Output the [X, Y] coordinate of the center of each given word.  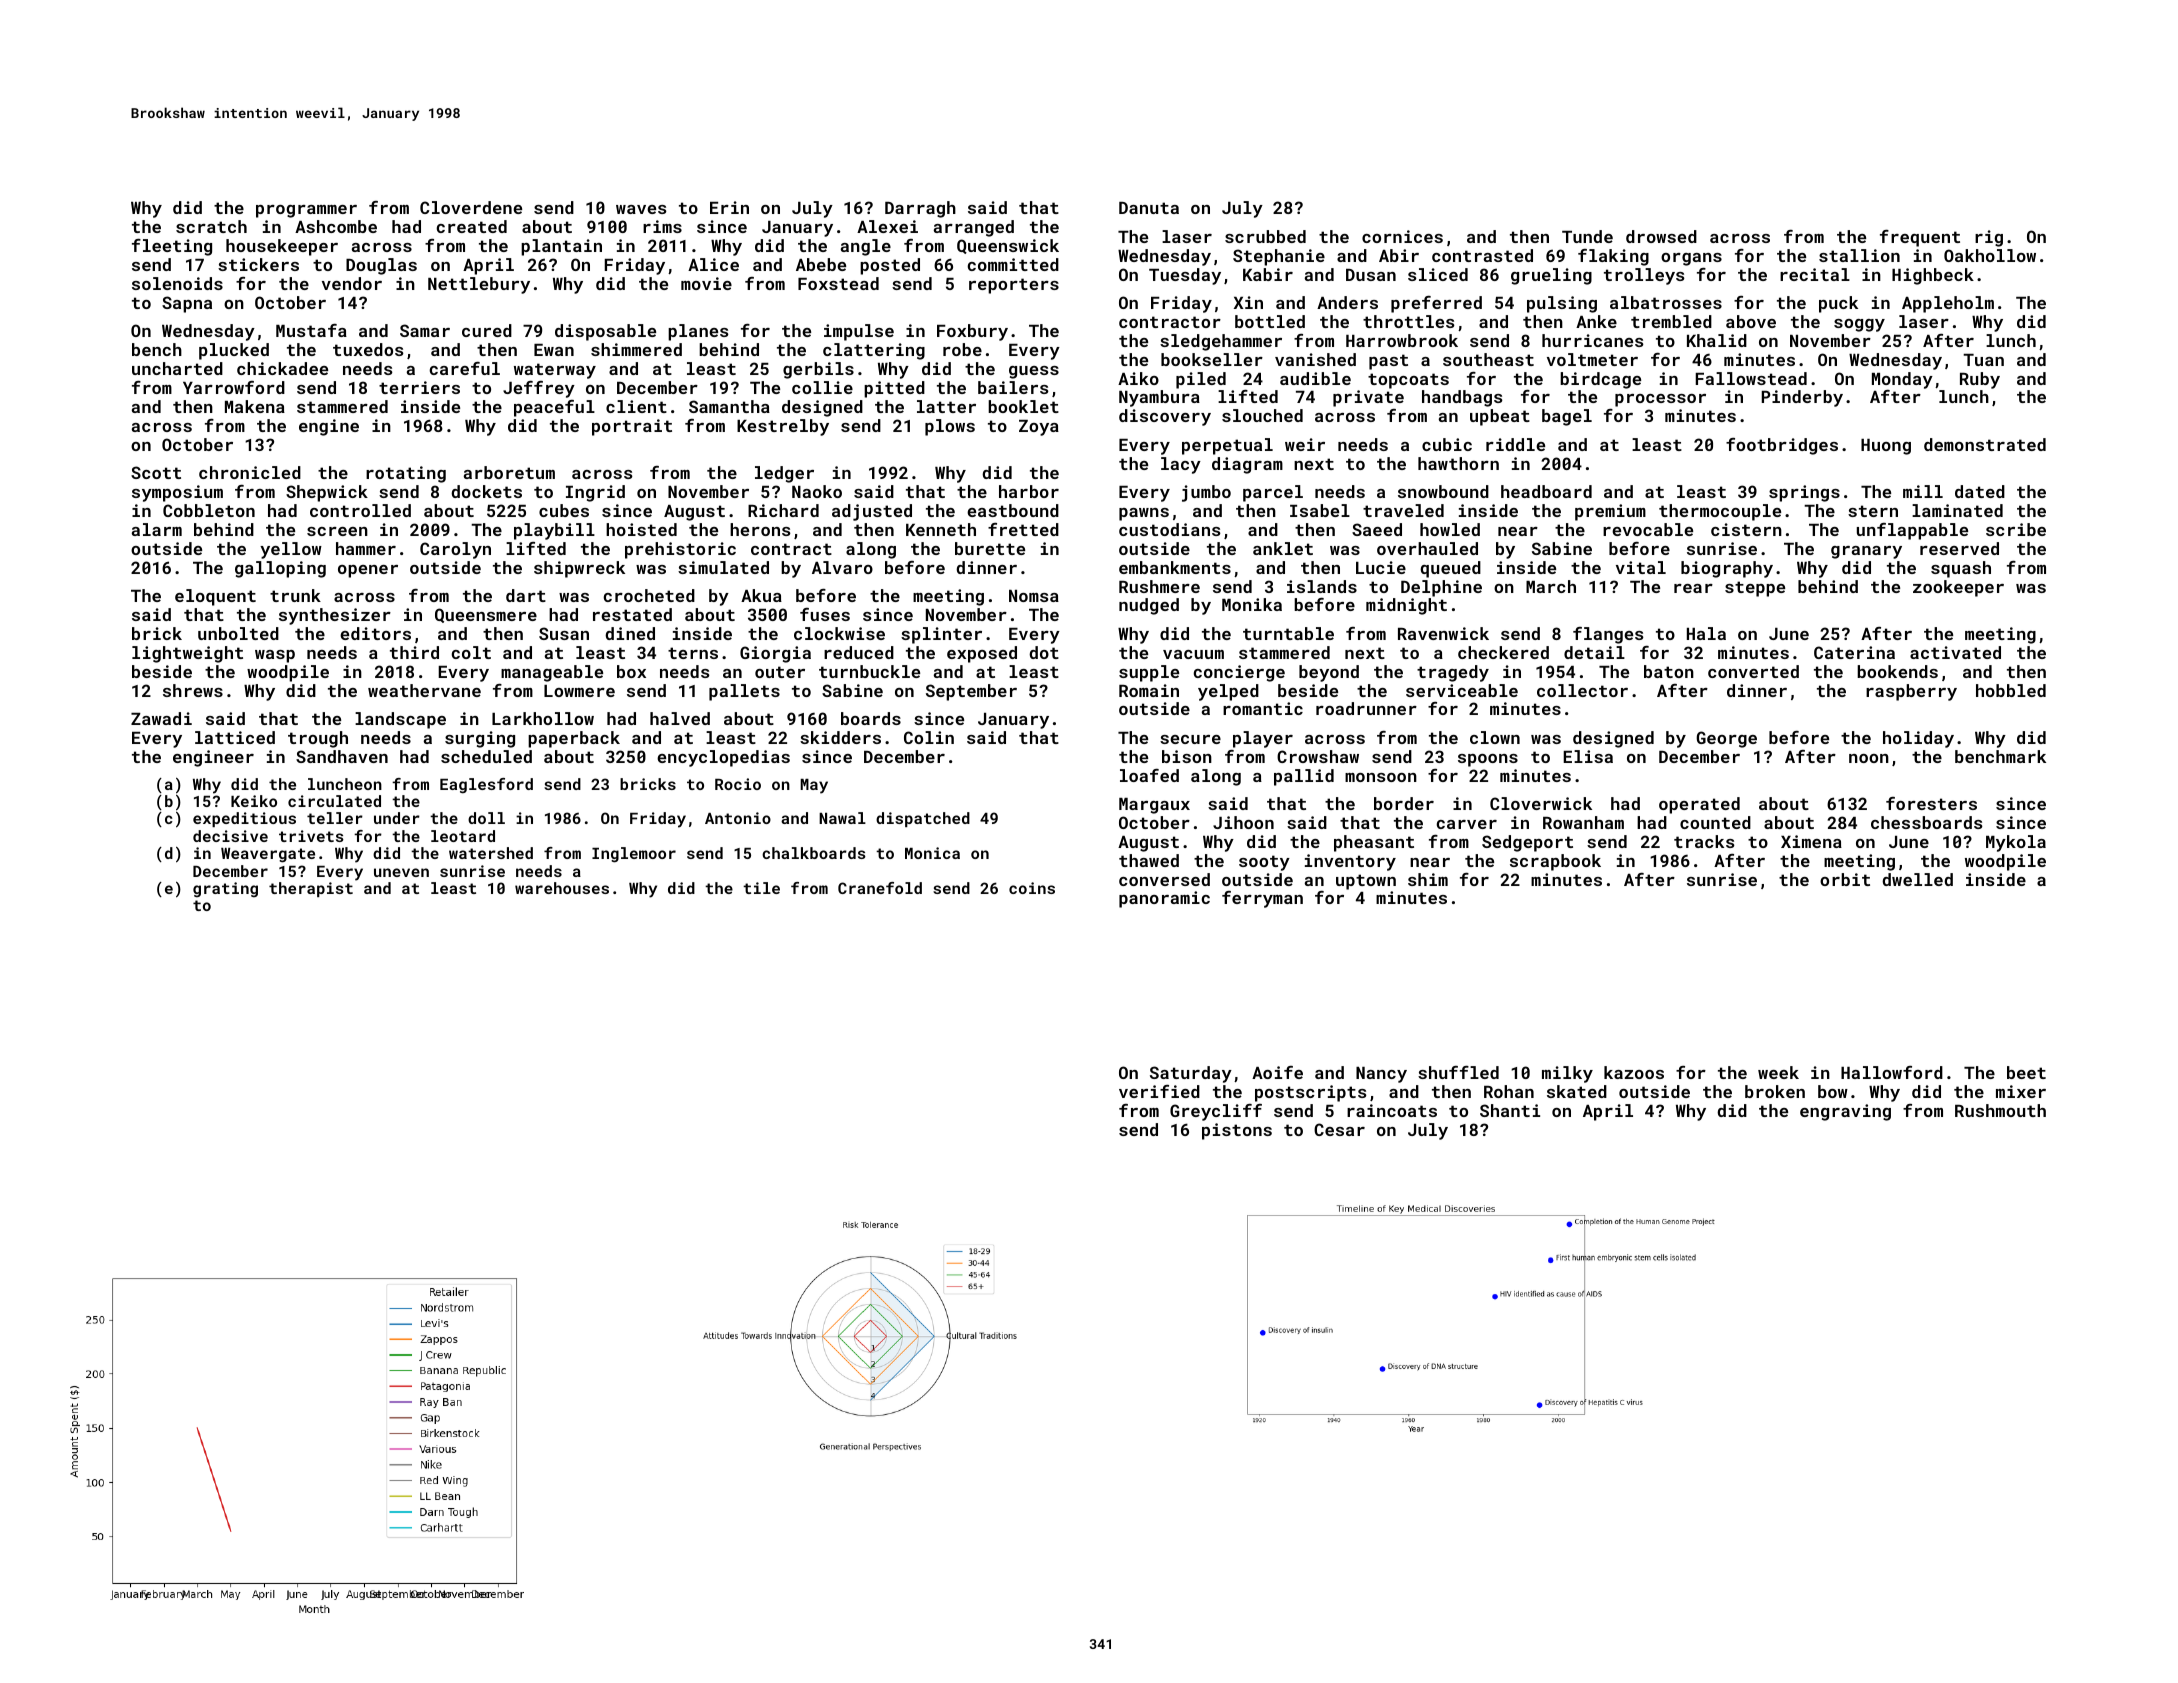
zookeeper [1958, 588]
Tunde [1587, 236]
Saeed [1377, 529]
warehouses [562, 888]
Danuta [1149, 208]
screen [337, 531]
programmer [306, 211]
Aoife [1277, 1072]
